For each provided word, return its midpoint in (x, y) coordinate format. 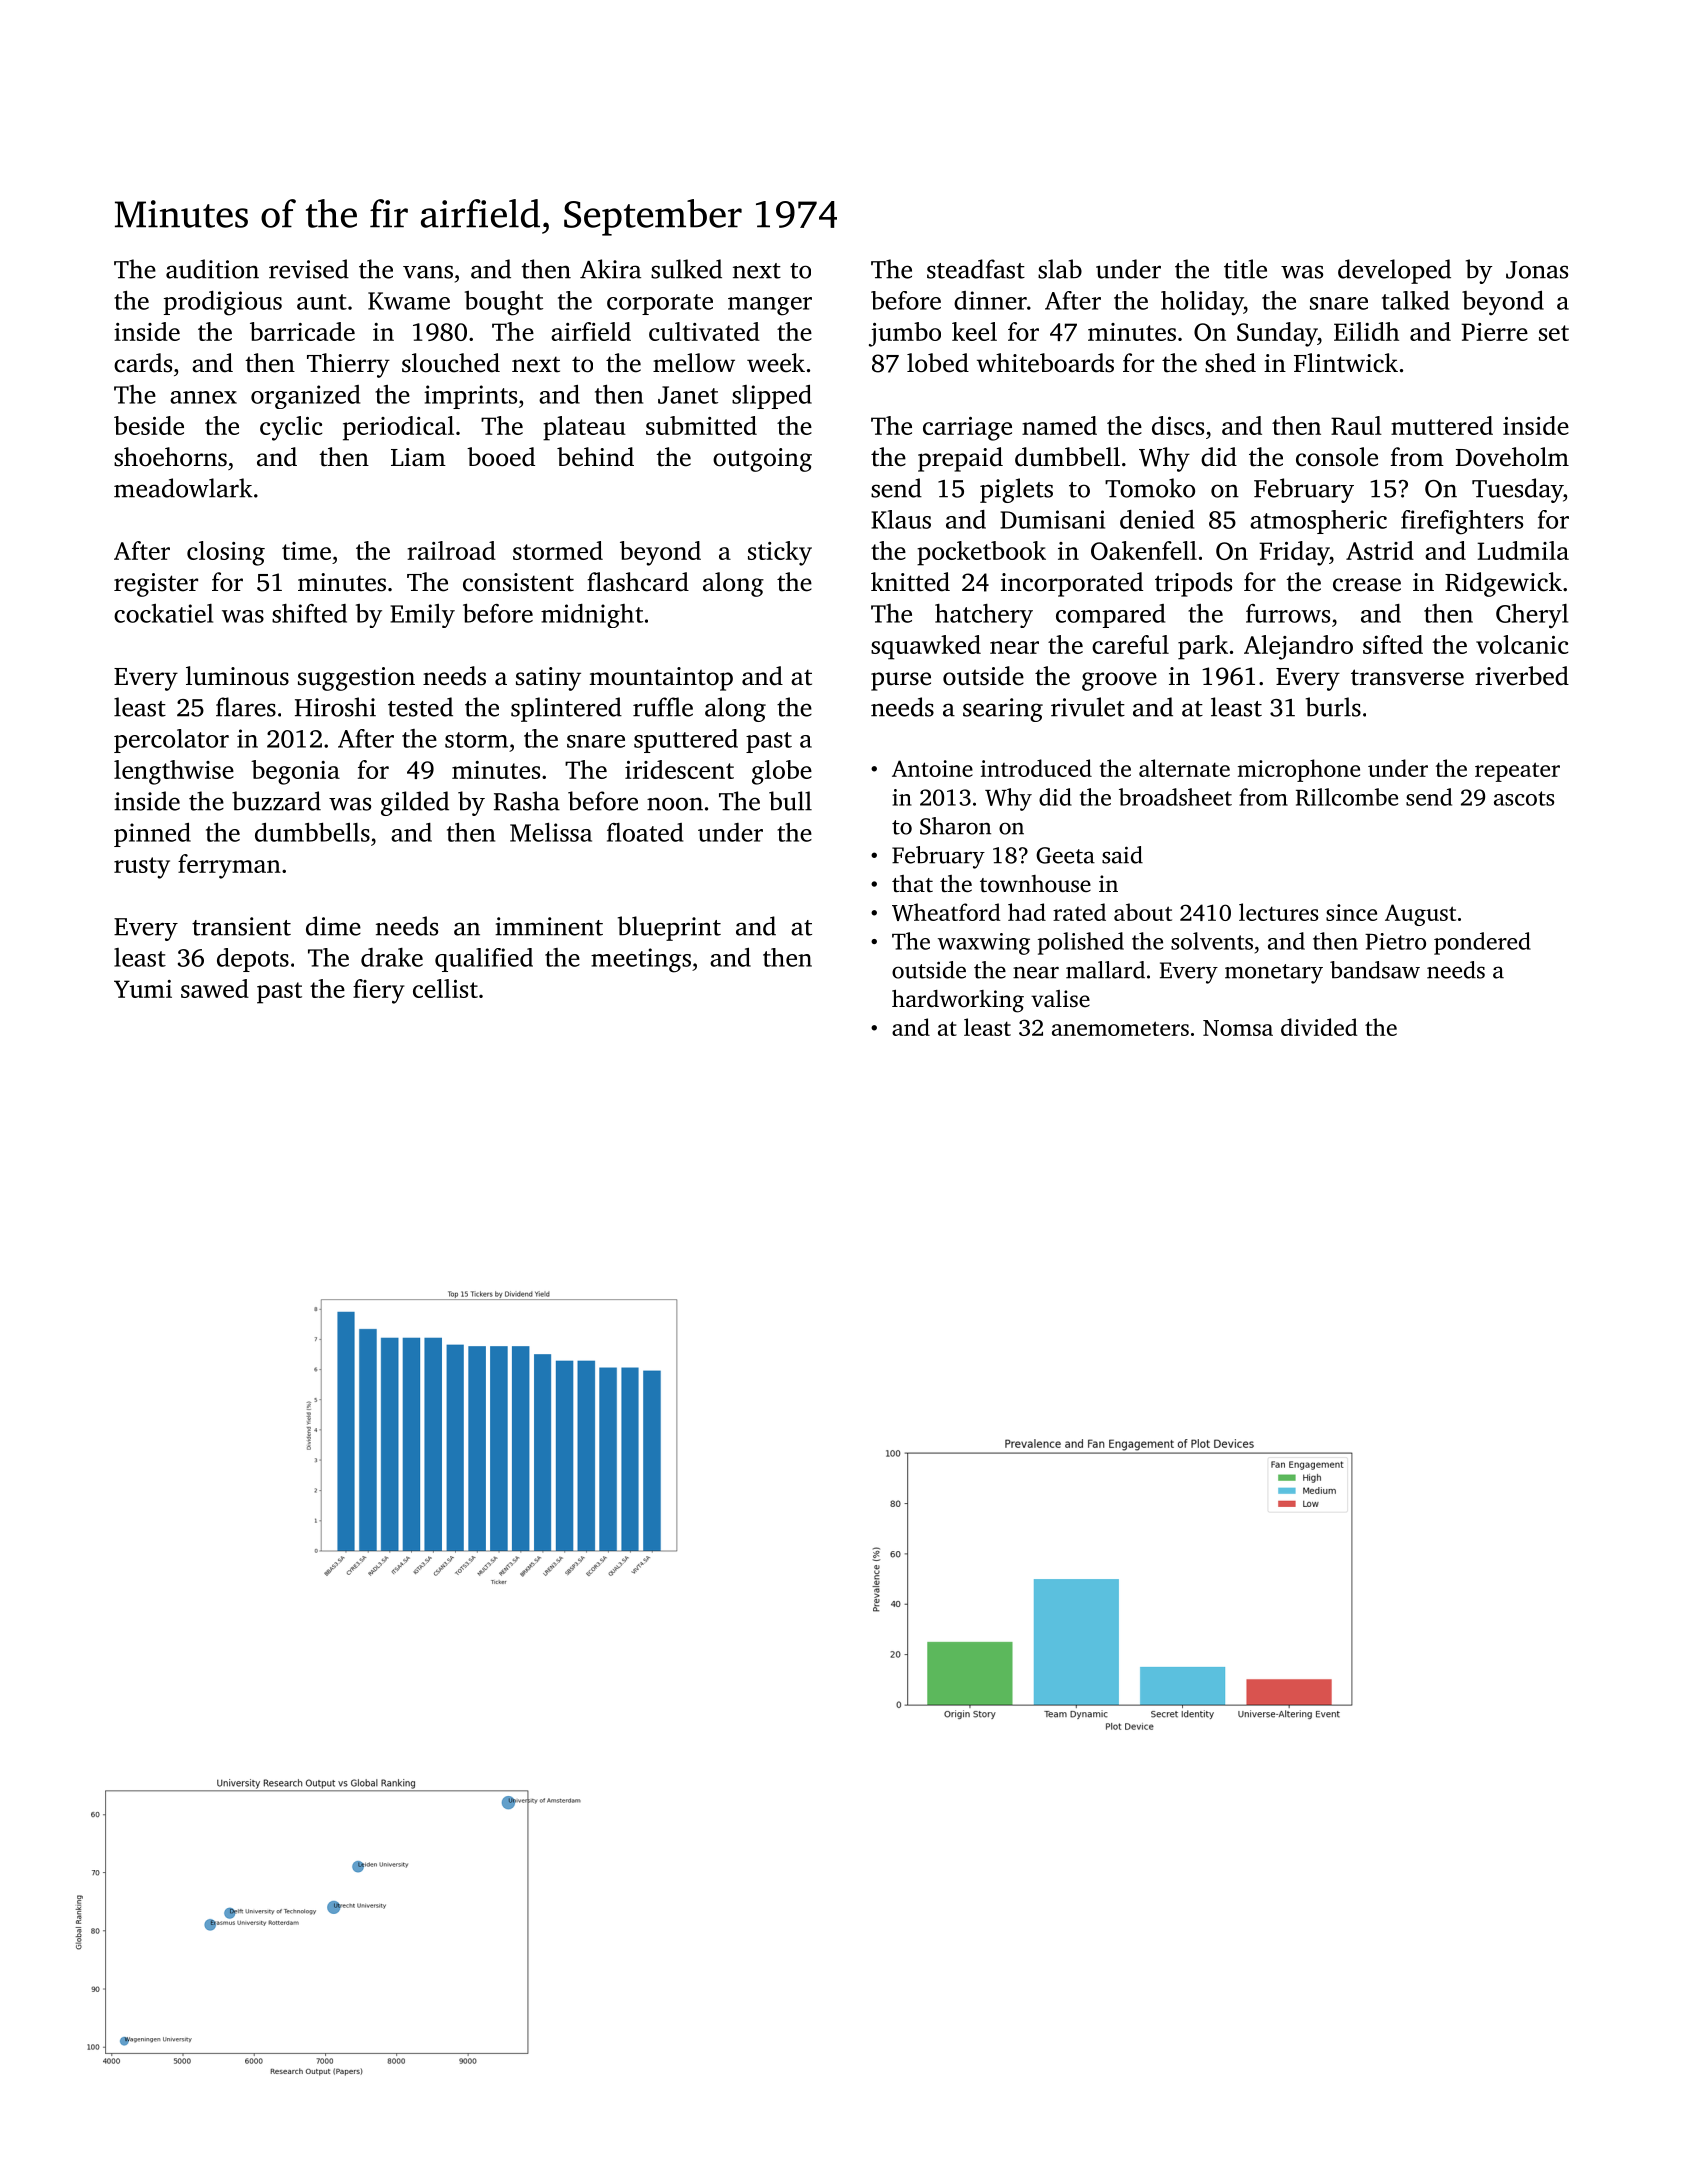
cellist (445, 988)
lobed (938, 363)
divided (1319, 1027)
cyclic (291, 428)
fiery (378, 991)
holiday (1202, 303)
